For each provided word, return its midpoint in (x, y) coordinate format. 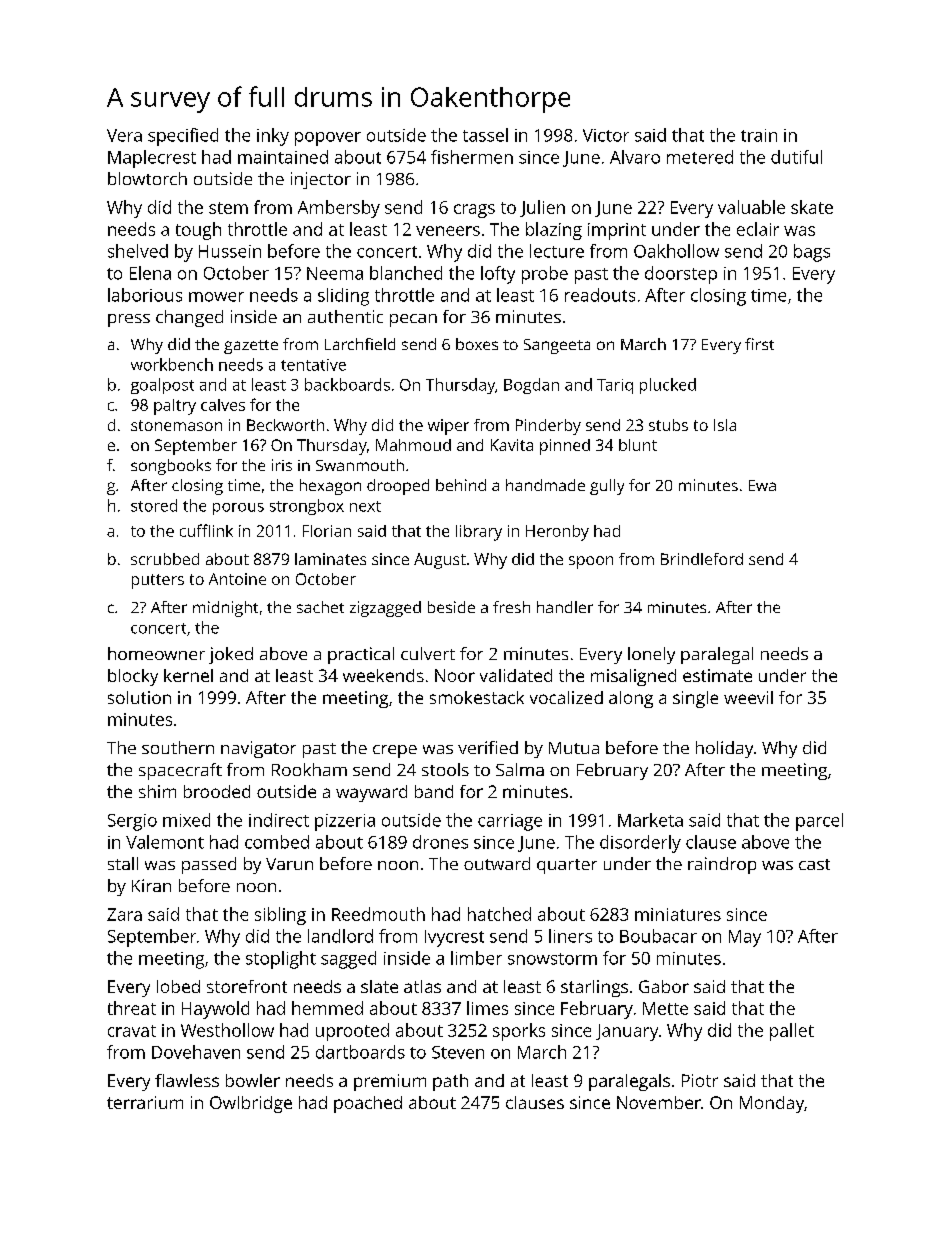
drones (440, 842)
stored (154, 505)
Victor (606, 135)
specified (183, 137)
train (759, 135)
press (129, 320)
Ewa (762, 485)
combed (277, 842)
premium (390, 1082)
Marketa (650, 820)
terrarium (145, 1102)
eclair (758, 229)
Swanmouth (360, 465)
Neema (335, 273)
